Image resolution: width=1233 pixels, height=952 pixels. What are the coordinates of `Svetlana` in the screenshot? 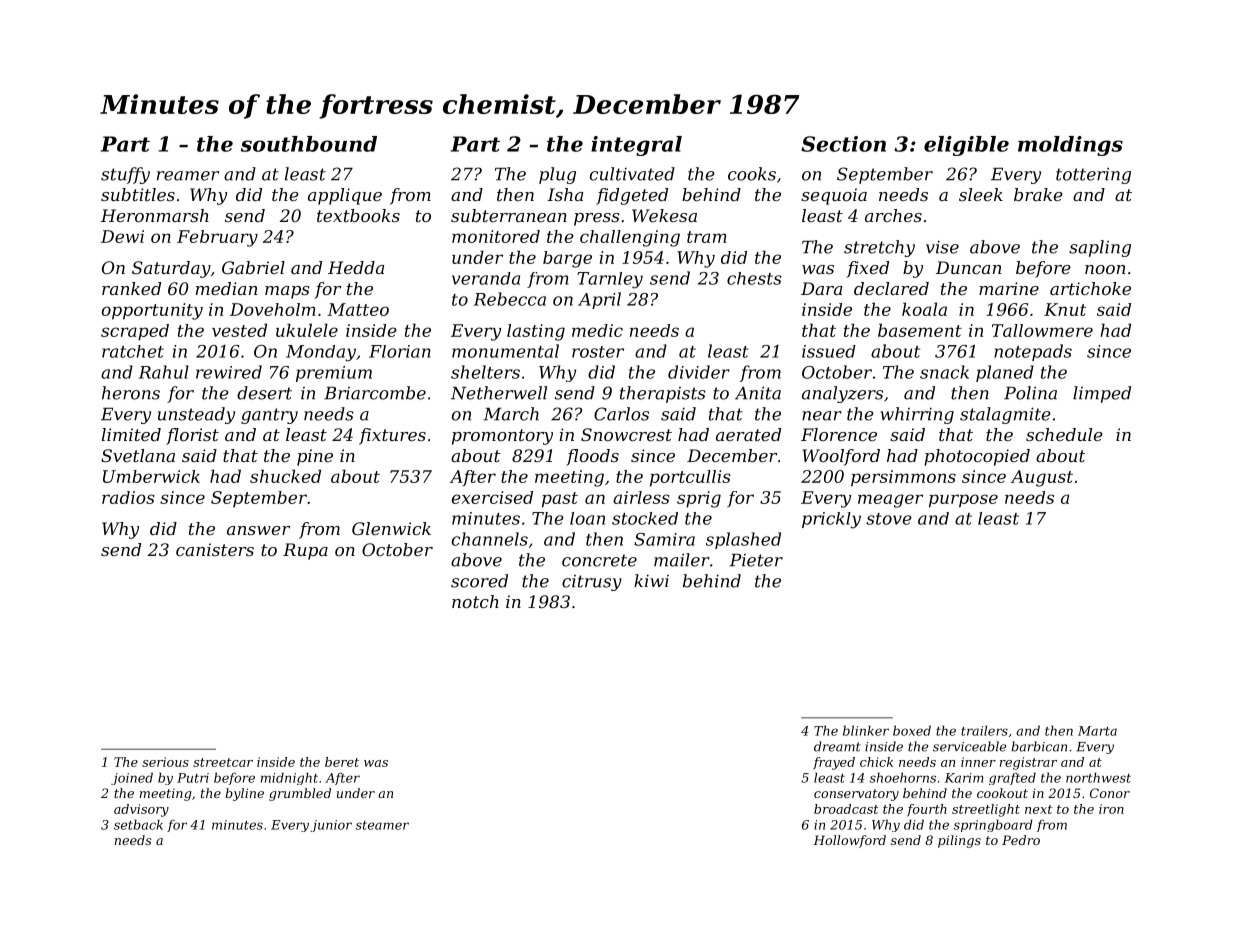 It's located at (138, 455).
